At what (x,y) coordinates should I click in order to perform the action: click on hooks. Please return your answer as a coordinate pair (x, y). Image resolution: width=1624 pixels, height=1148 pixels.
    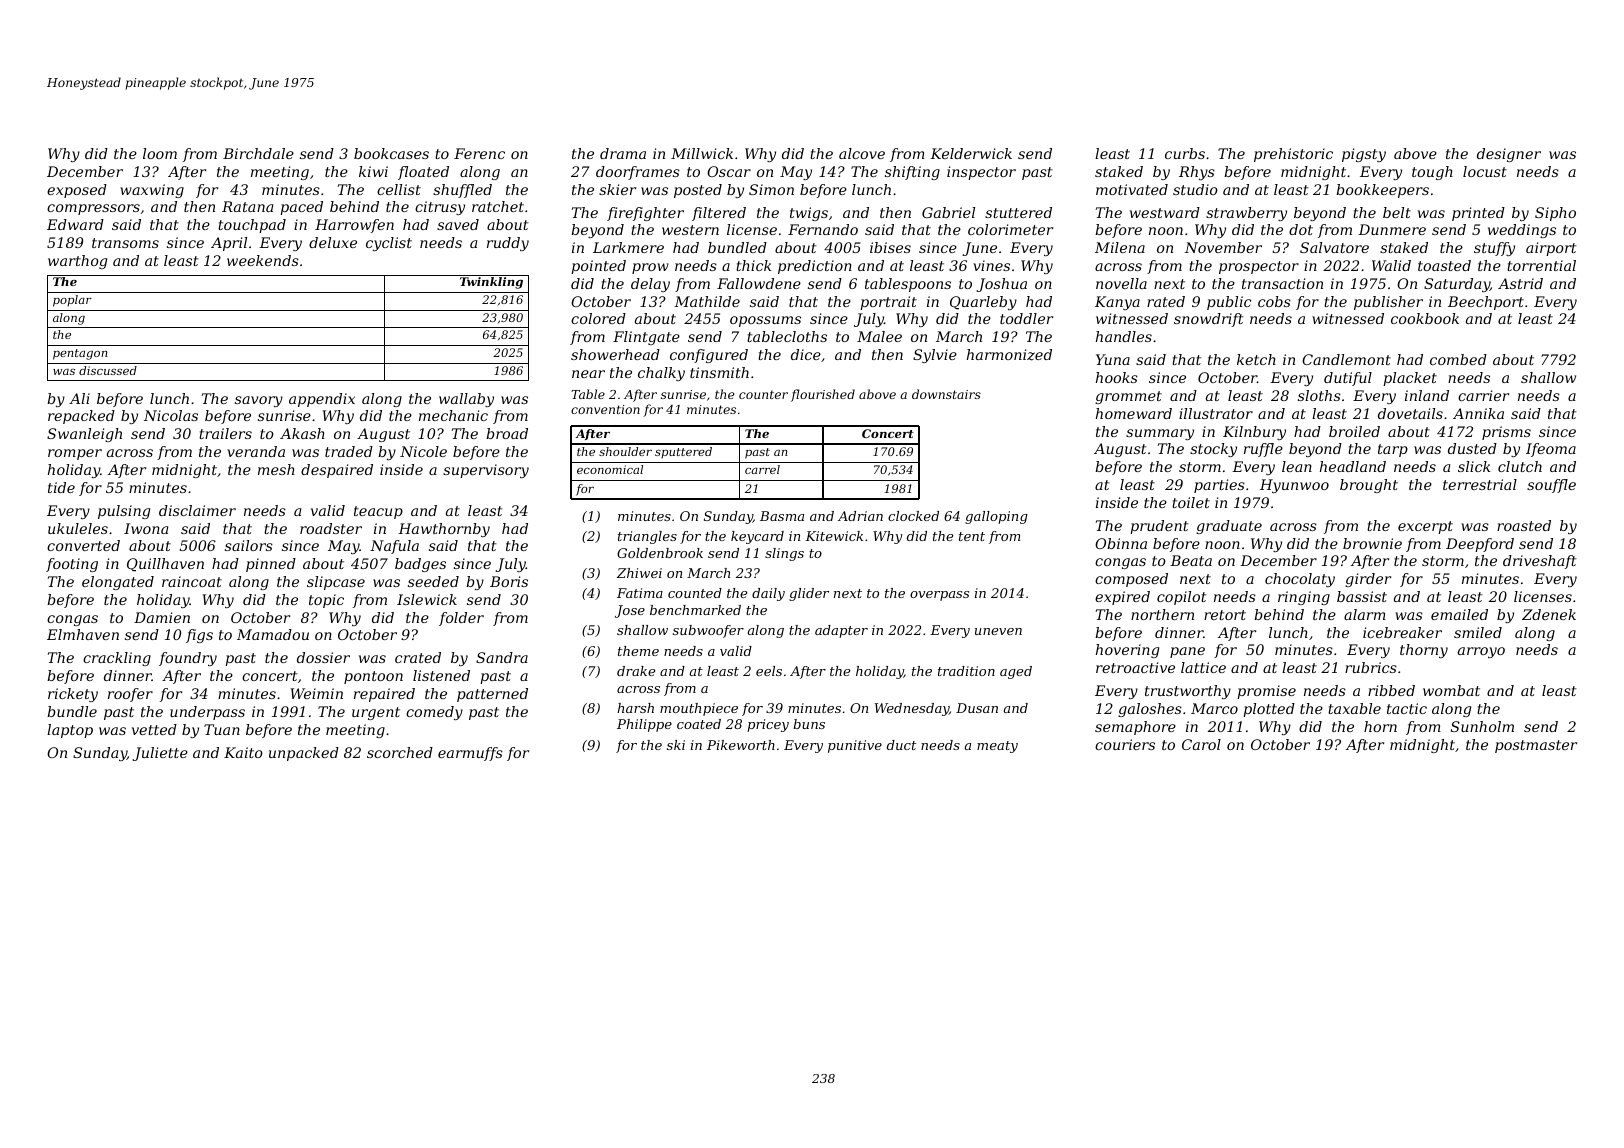
    Looking at the image, I should click on (1117, 377).
